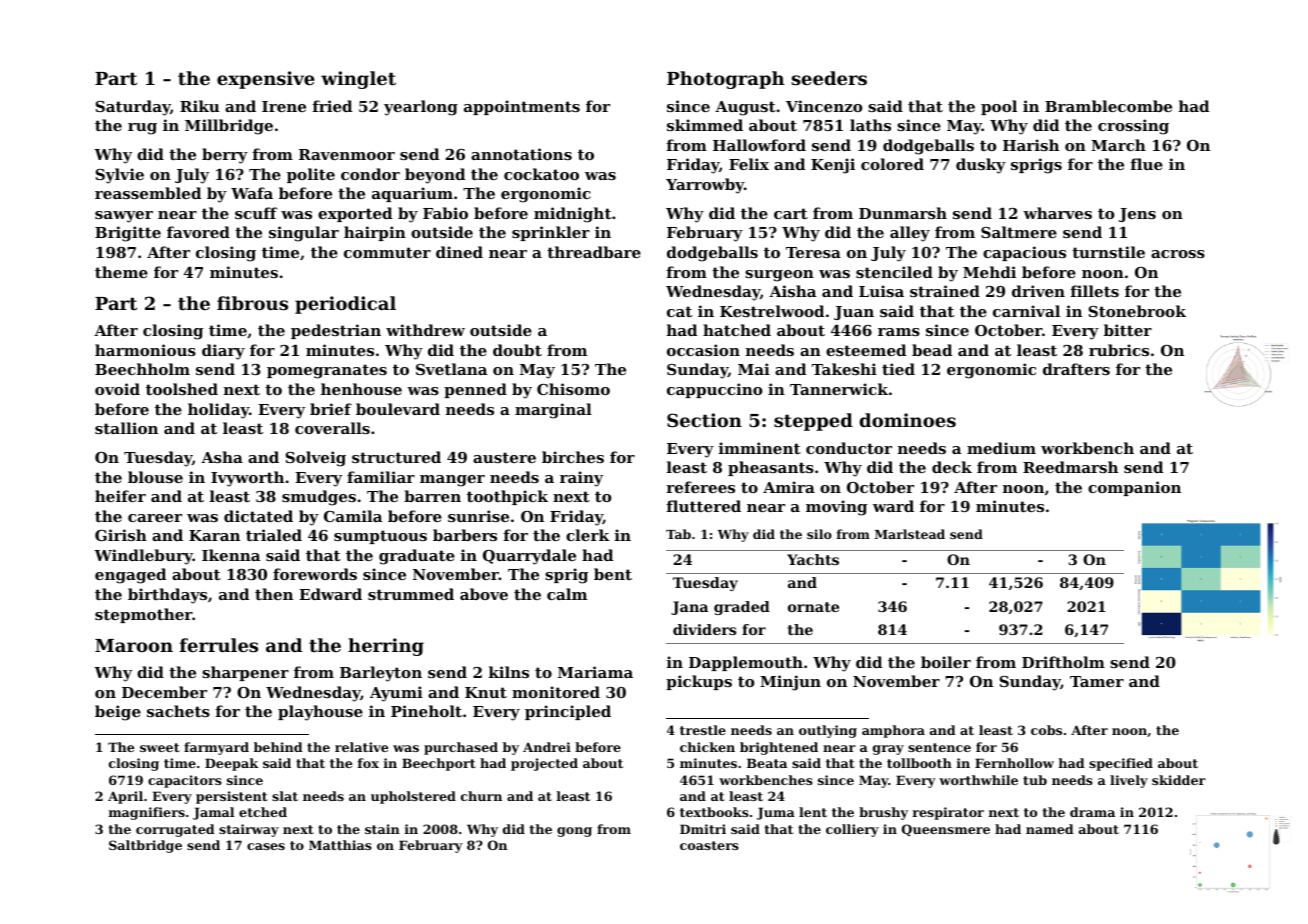 The height and width of the page is (924, 1308). Describe the element at coordinates (813, 607) in the page. I see `ornate` at that location.
